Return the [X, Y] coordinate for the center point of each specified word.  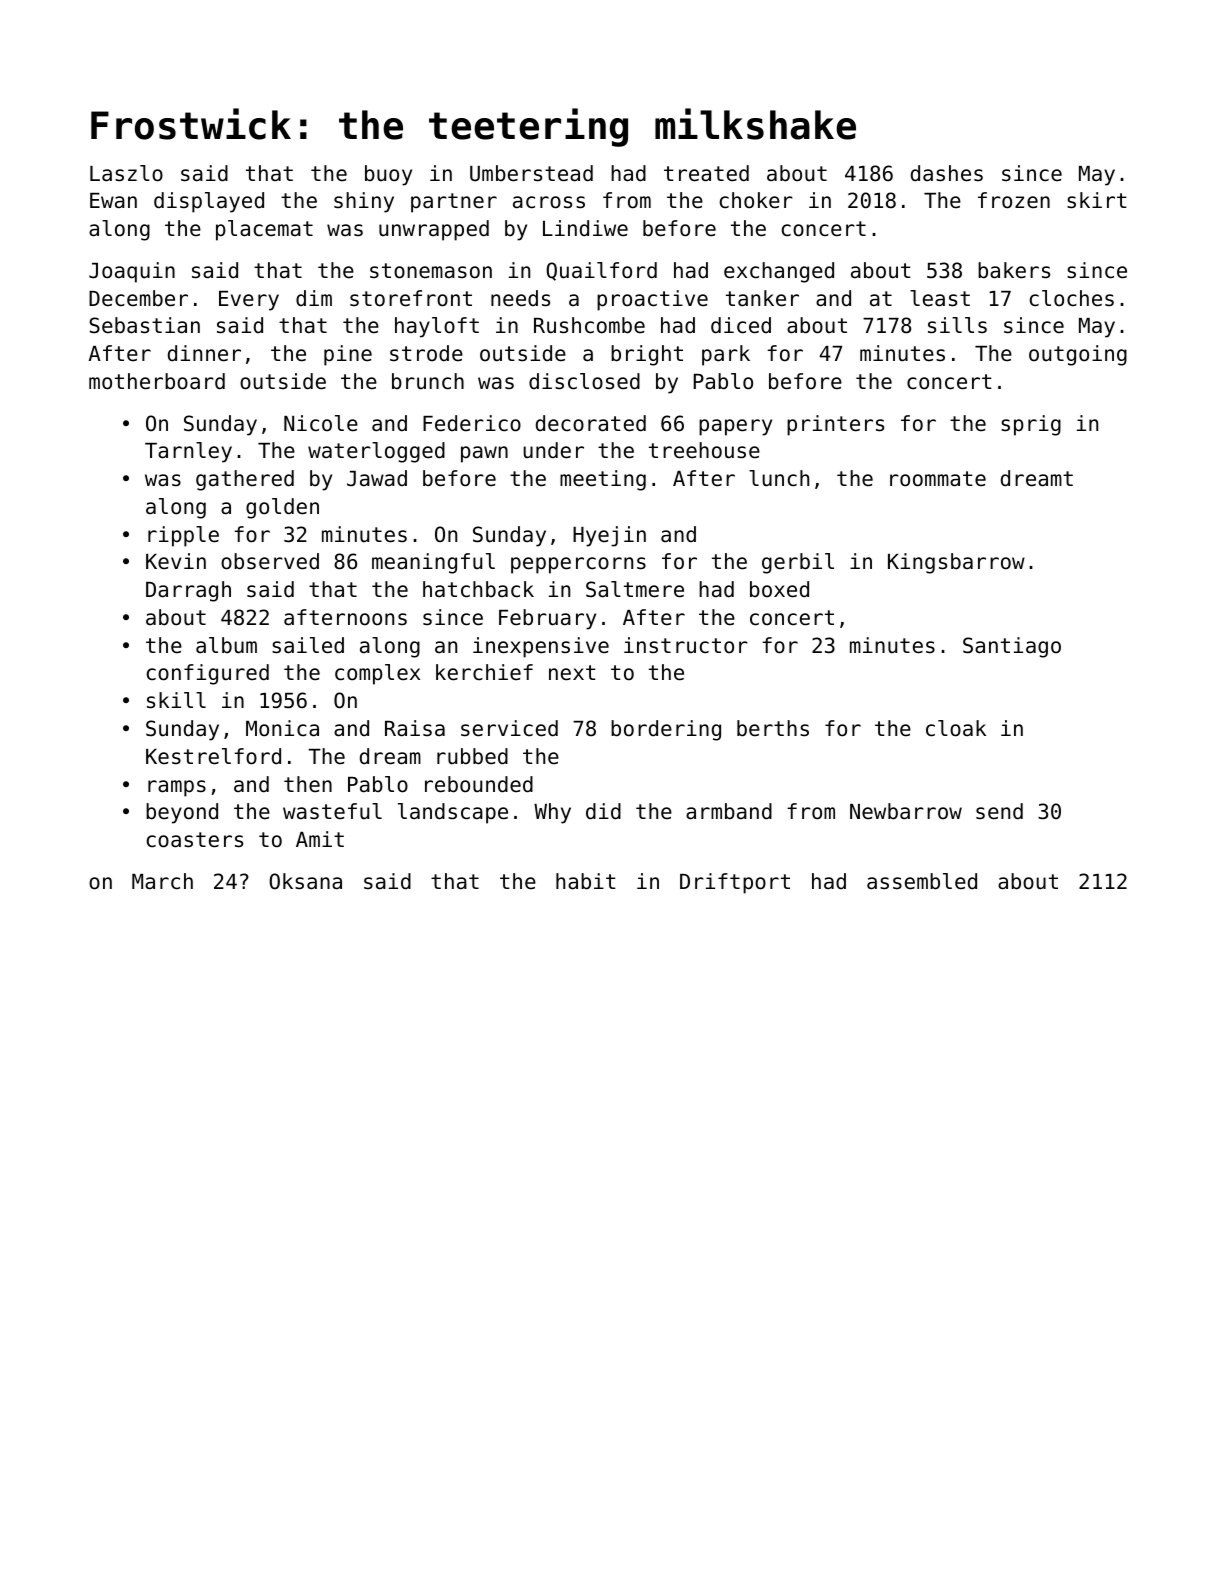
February [547, 619]
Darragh [188, 591]
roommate [938, 479]
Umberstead [531, 173]
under [553, 450]
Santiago [1012, 647]
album [226, 645]
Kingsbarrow [956, 563]
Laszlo [126, 173]
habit [586, 881]
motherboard [157, 381]
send [999, 811]
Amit [320, 839]
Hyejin [609, 536]
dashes [947, 173]
